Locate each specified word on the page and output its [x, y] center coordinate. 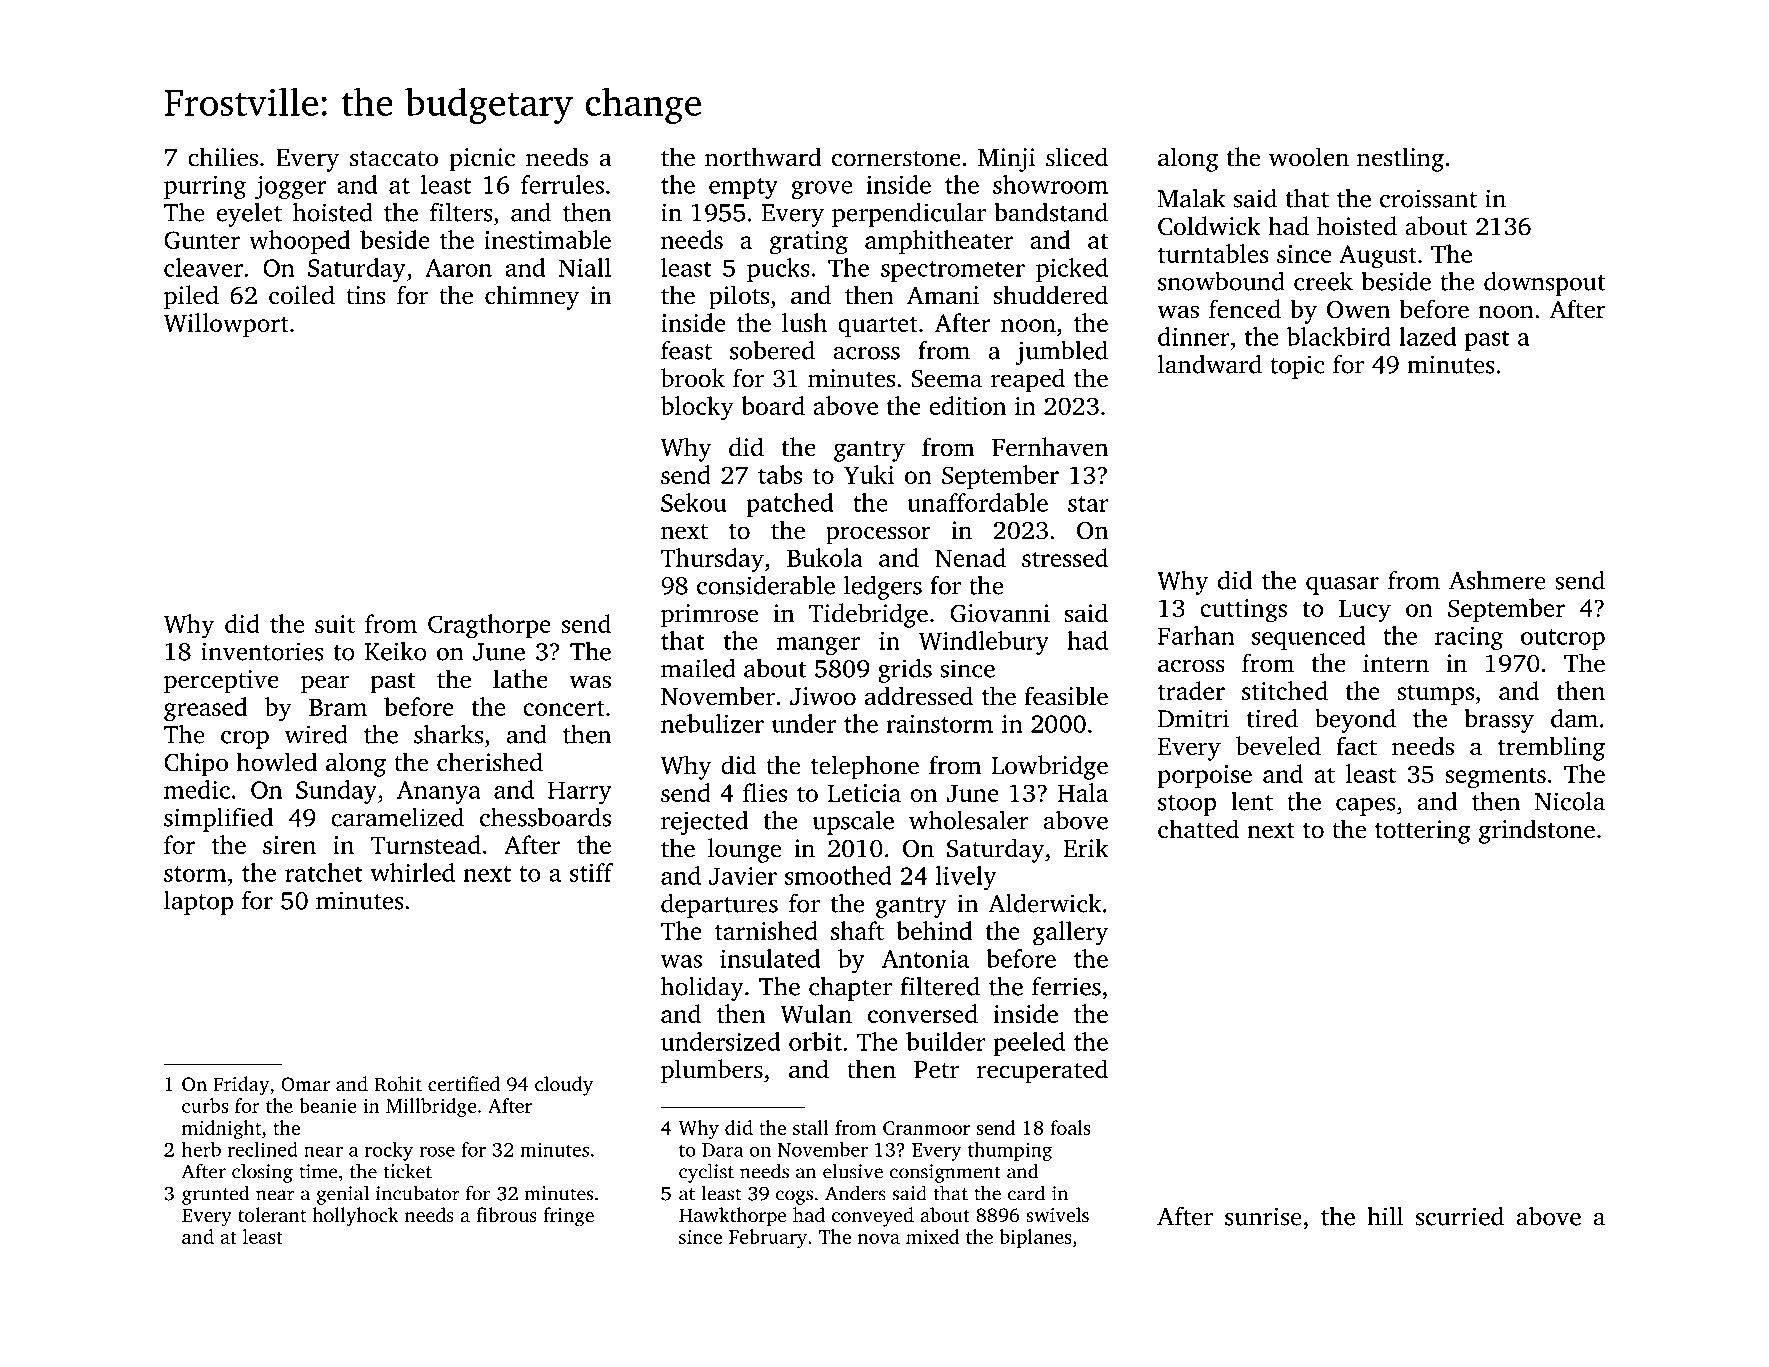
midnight [221, 1130]
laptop [198, 903]
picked [1072, 270]
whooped [299, 242]
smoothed [838, 875]
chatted [1198, 829]
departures [719, 906]
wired [316, 734]
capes [1366, 807]
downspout [1545, 284]
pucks [778, 270]
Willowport [226, 325]
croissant [1428, 198]
